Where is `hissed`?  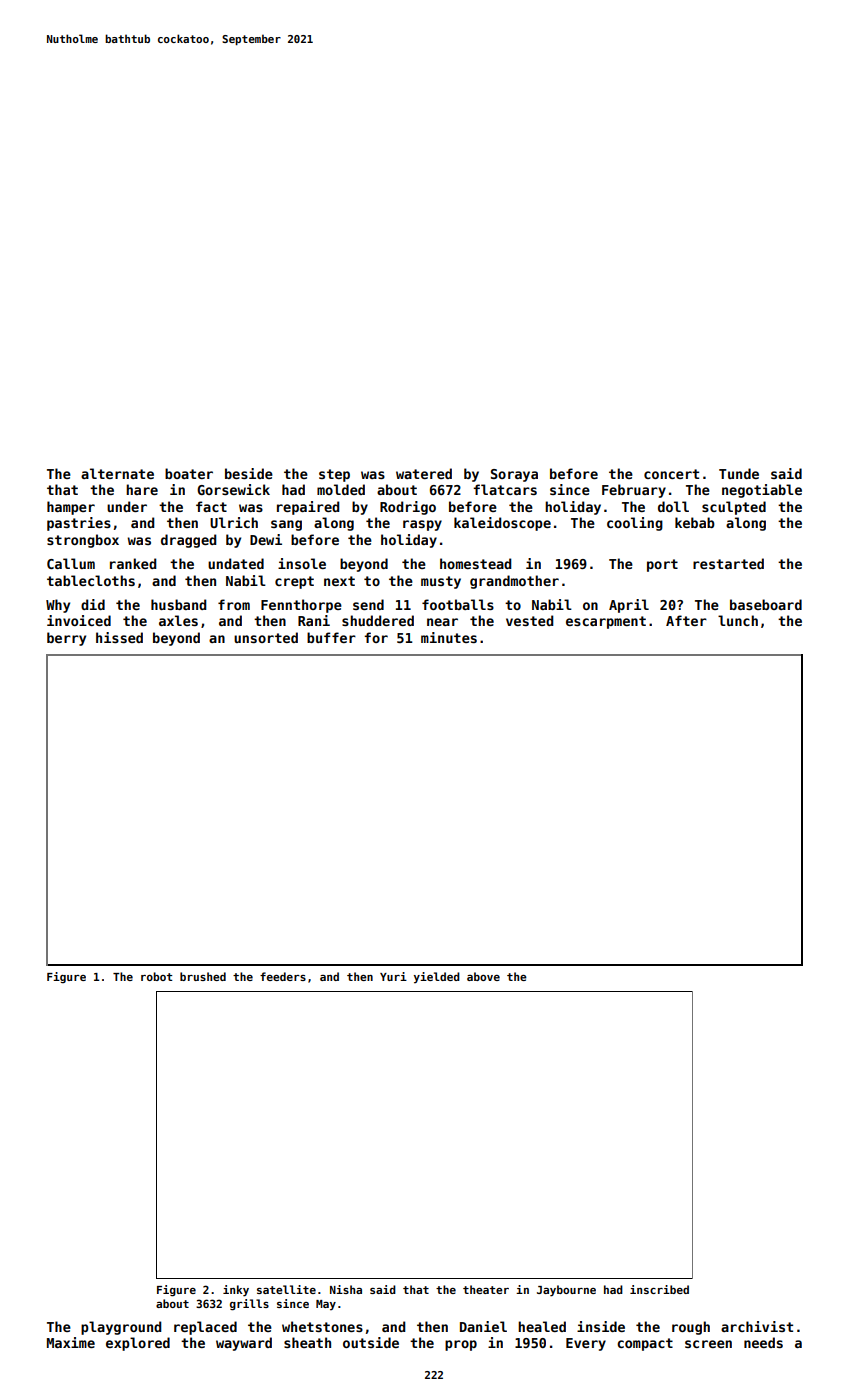 hissed is located at coordinates (119, 637).
